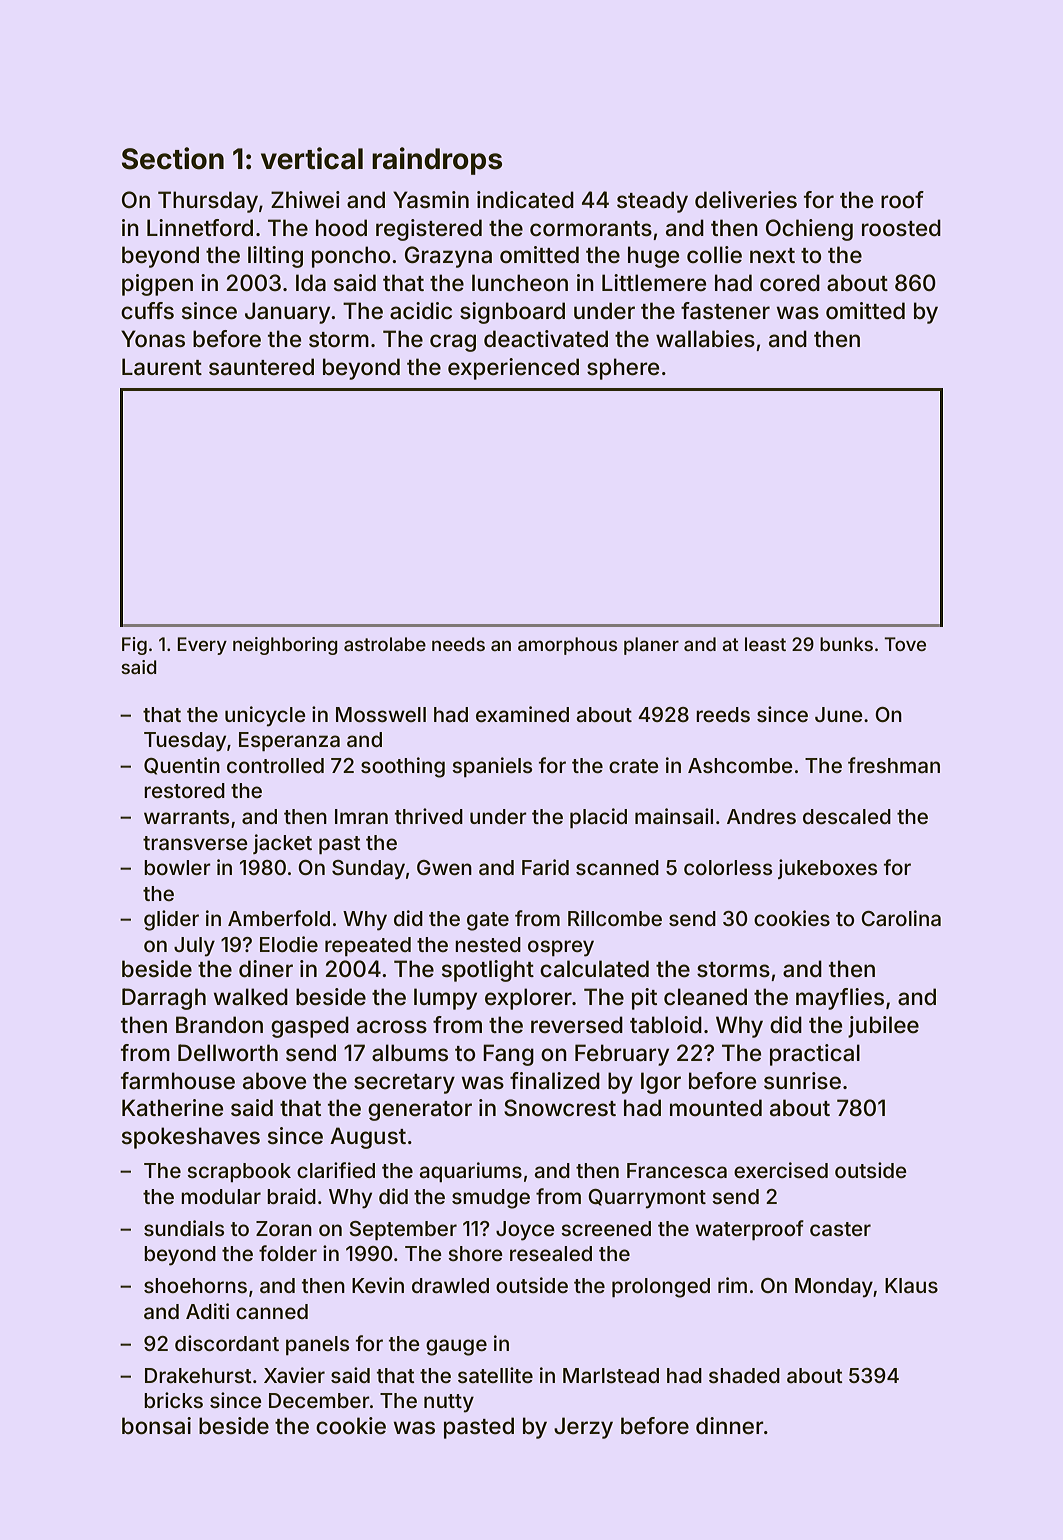 The width and height of the document is (1063, 1540). What do you see at coordinates (275, 257) in the document?
I see `lilting` at bounding box center [275, 257].
